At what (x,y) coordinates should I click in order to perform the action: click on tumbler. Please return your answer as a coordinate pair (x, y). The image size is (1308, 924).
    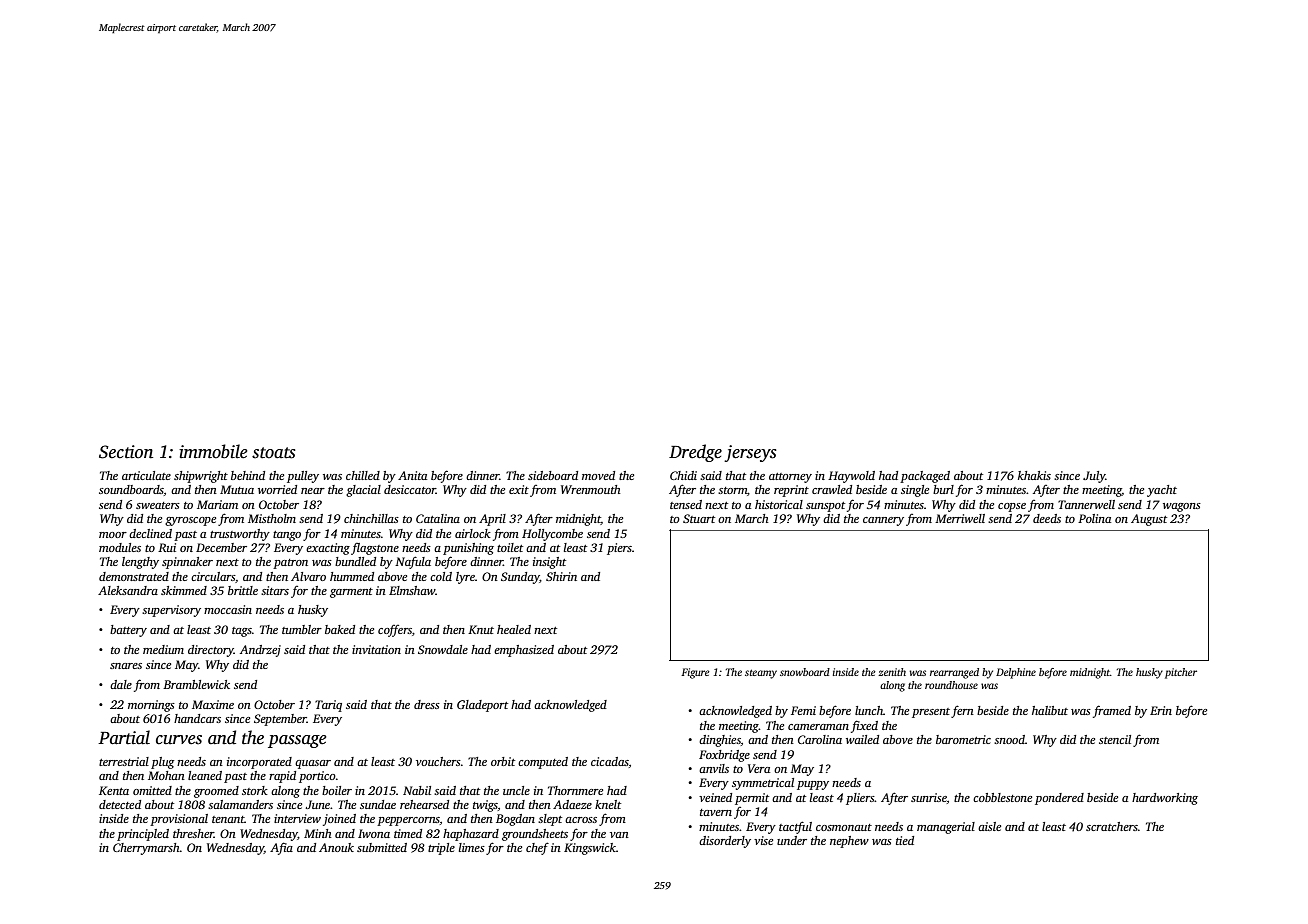
    Looking at the image, I should click on (302, 629).
